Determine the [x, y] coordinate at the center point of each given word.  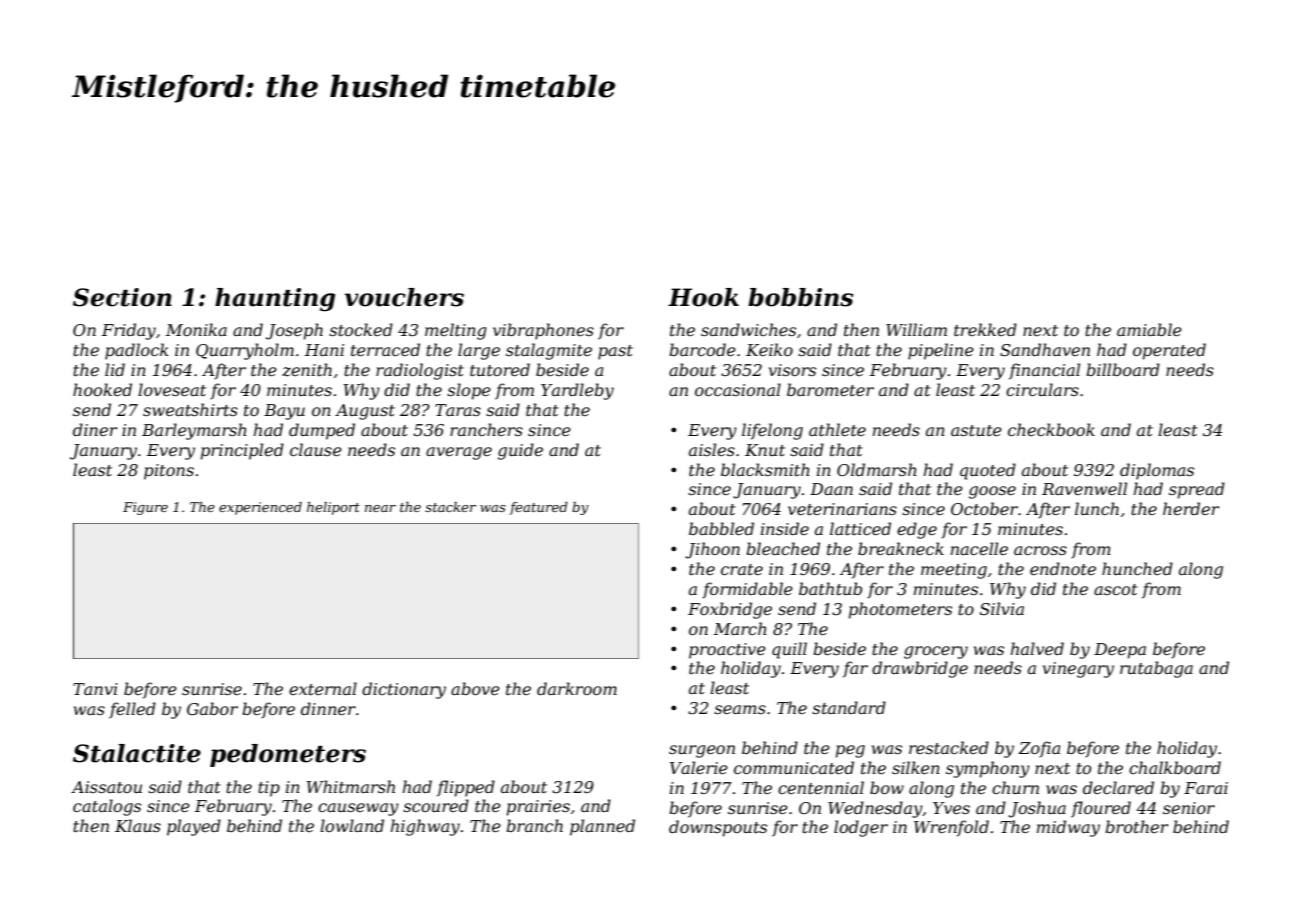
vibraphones [543, 331]
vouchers [404, 297]
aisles [712, 449]
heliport [333, 508]
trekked [985, 329]
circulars [1042, 389]
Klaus [138, 825]
